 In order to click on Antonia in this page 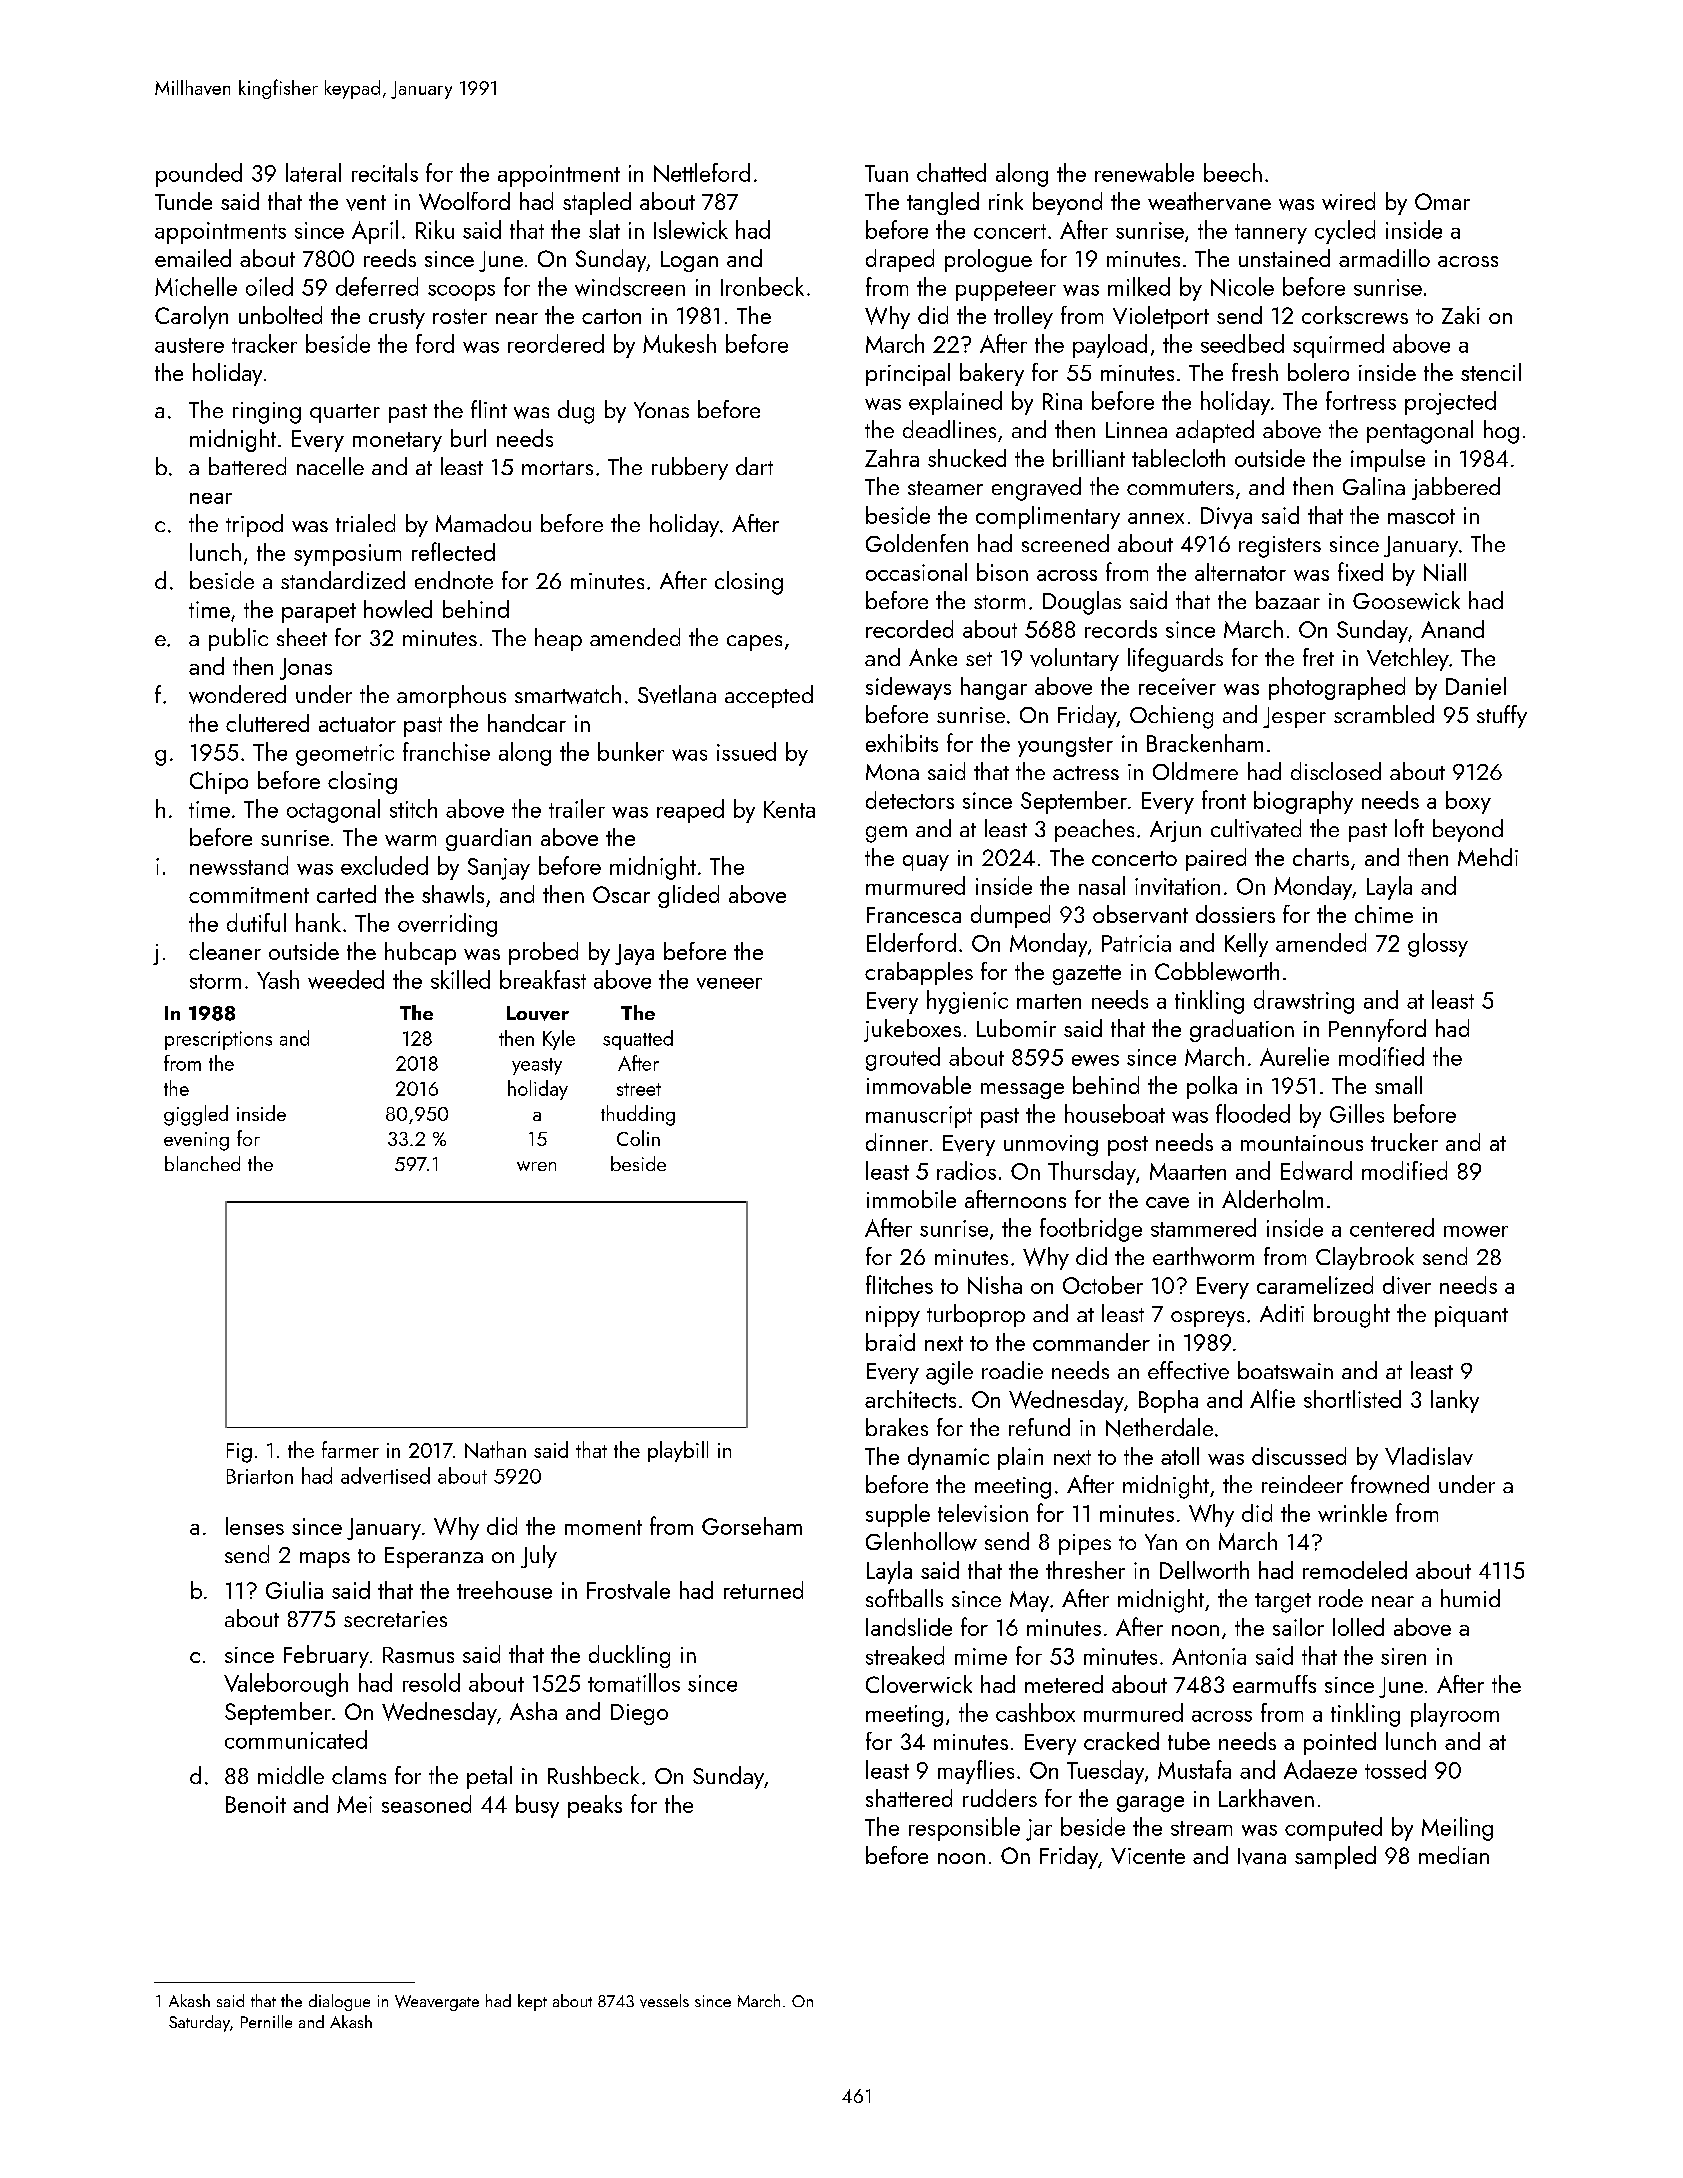, I will do `click(1209, 1656)`.
